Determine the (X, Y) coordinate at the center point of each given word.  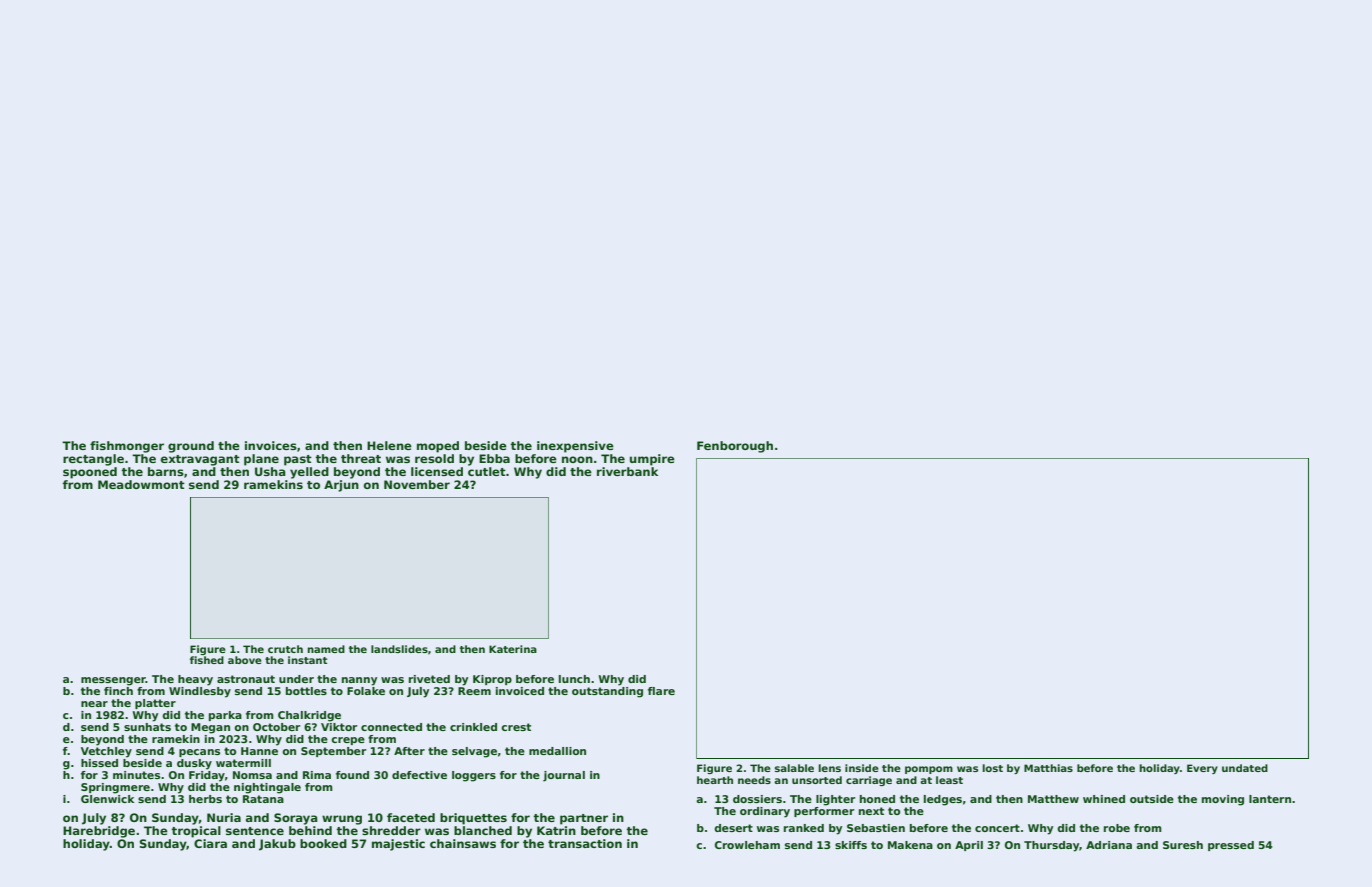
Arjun (341, 486)
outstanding (607, 692)
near (94, 704)
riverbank (627, 471)
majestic (398, 845)
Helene (389, 445)
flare (661, 691)
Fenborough (735, 447)
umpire (652, 460)
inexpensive (575, 447)
